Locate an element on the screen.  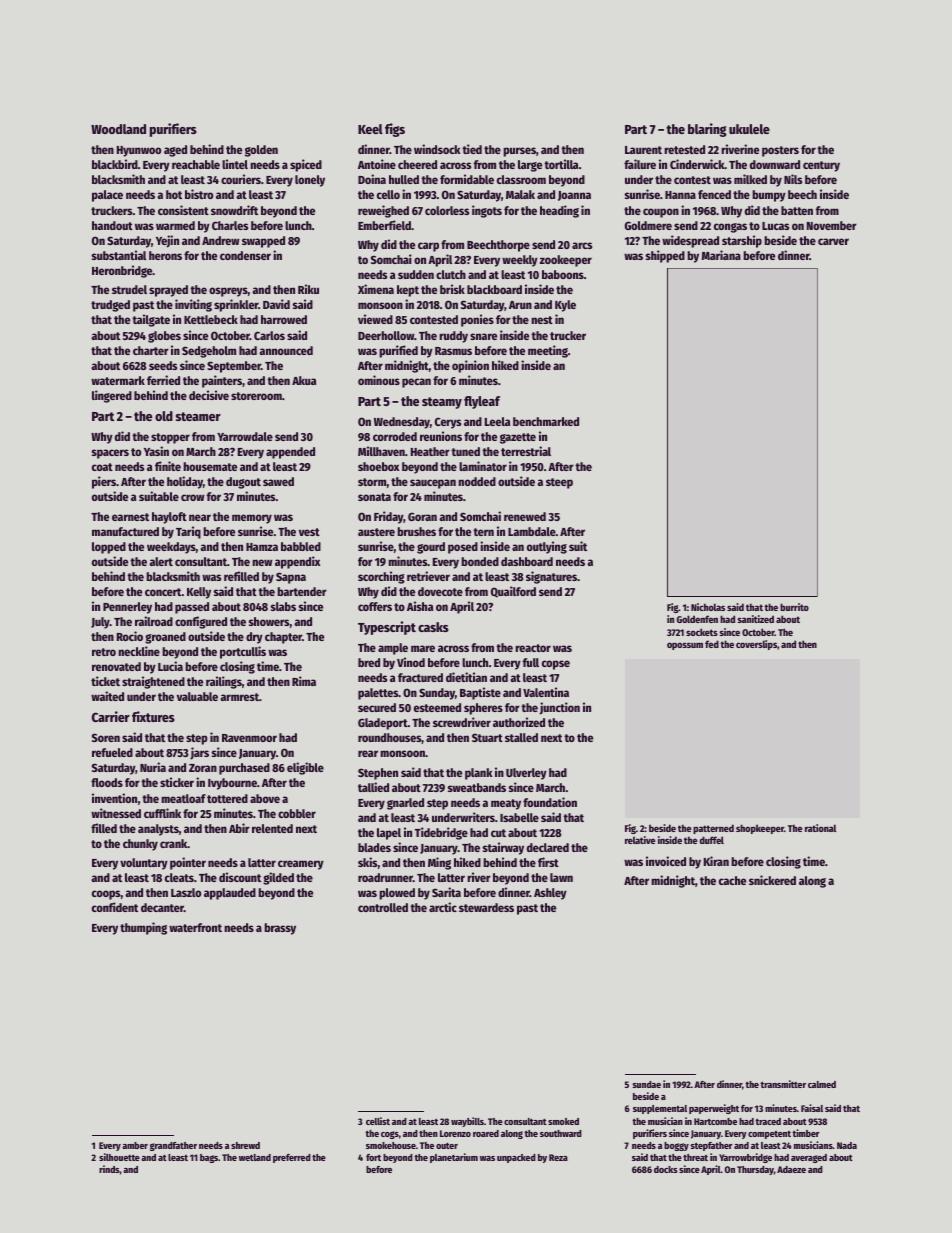
burrito is located at coordinates (794, 607).
